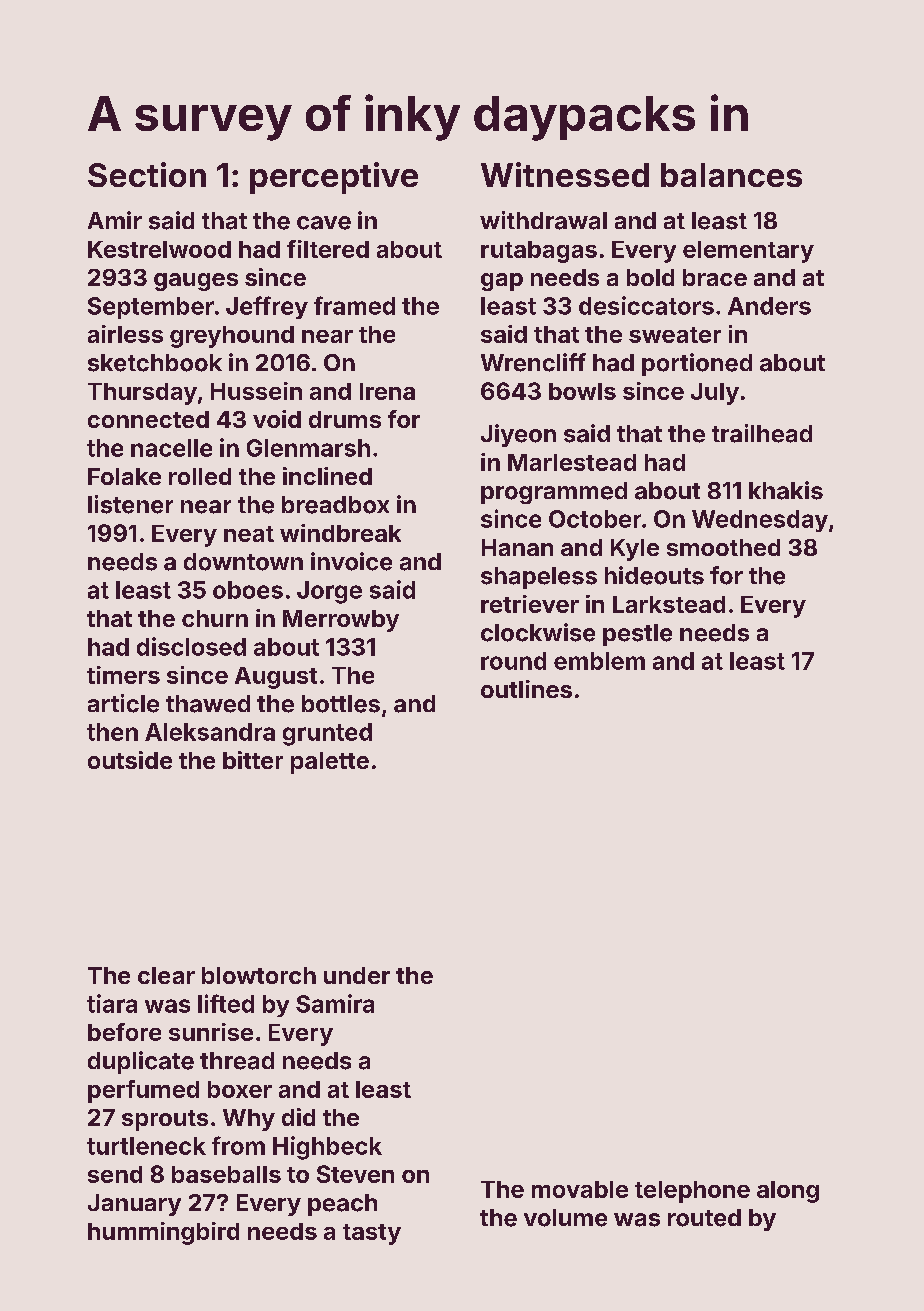 This image has height=1311, width=924. Describe the element at coordinates (226, 1003) in the image. I see `lifted` at that location.
